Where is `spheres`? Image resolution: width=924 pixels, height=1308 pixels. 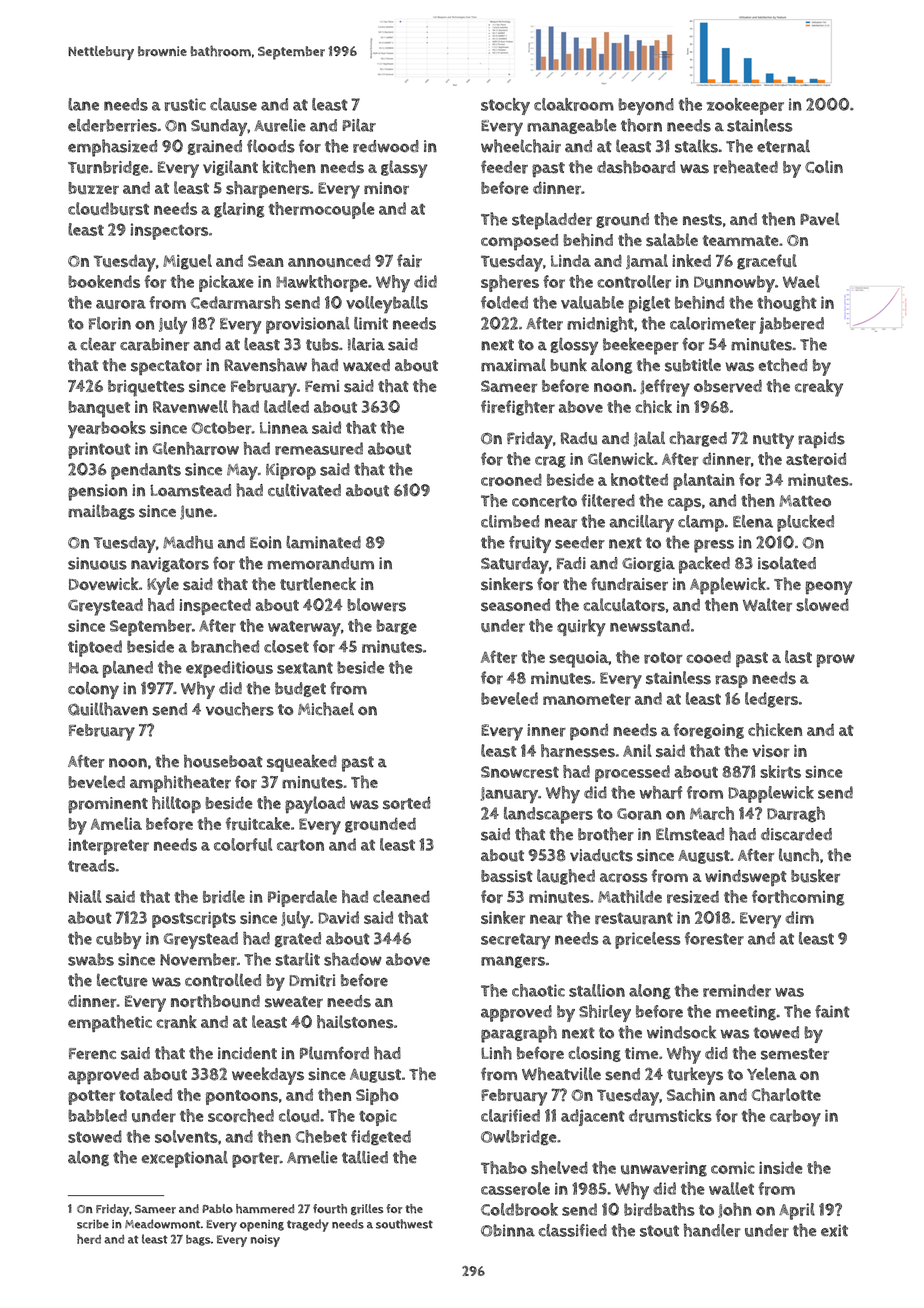 spheres is located at coordinates (510, 283).
